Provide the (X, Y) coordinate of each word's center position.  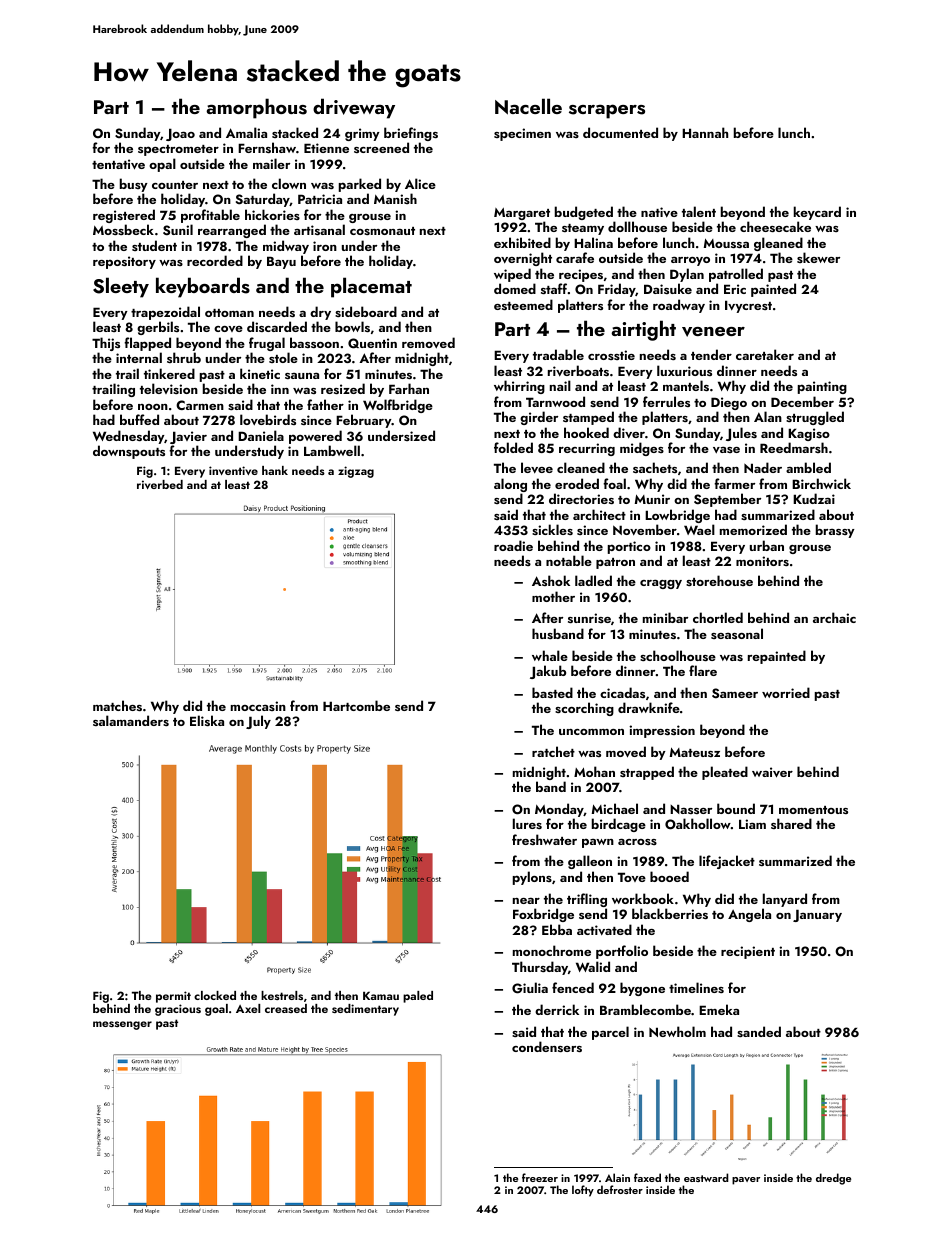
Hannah (705, 132)
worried (786, 692)
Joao (180, 134)
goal (216, 1010)
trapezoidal (165, 313)
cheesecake (775, 226)
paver (746, 1181)
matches (117, 705)
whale (550, 655)
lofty (583, 1191)
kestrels (282, 995)
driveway (354, 108)
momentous (813, 810)
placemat (371, 287)
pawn (598, 843)
